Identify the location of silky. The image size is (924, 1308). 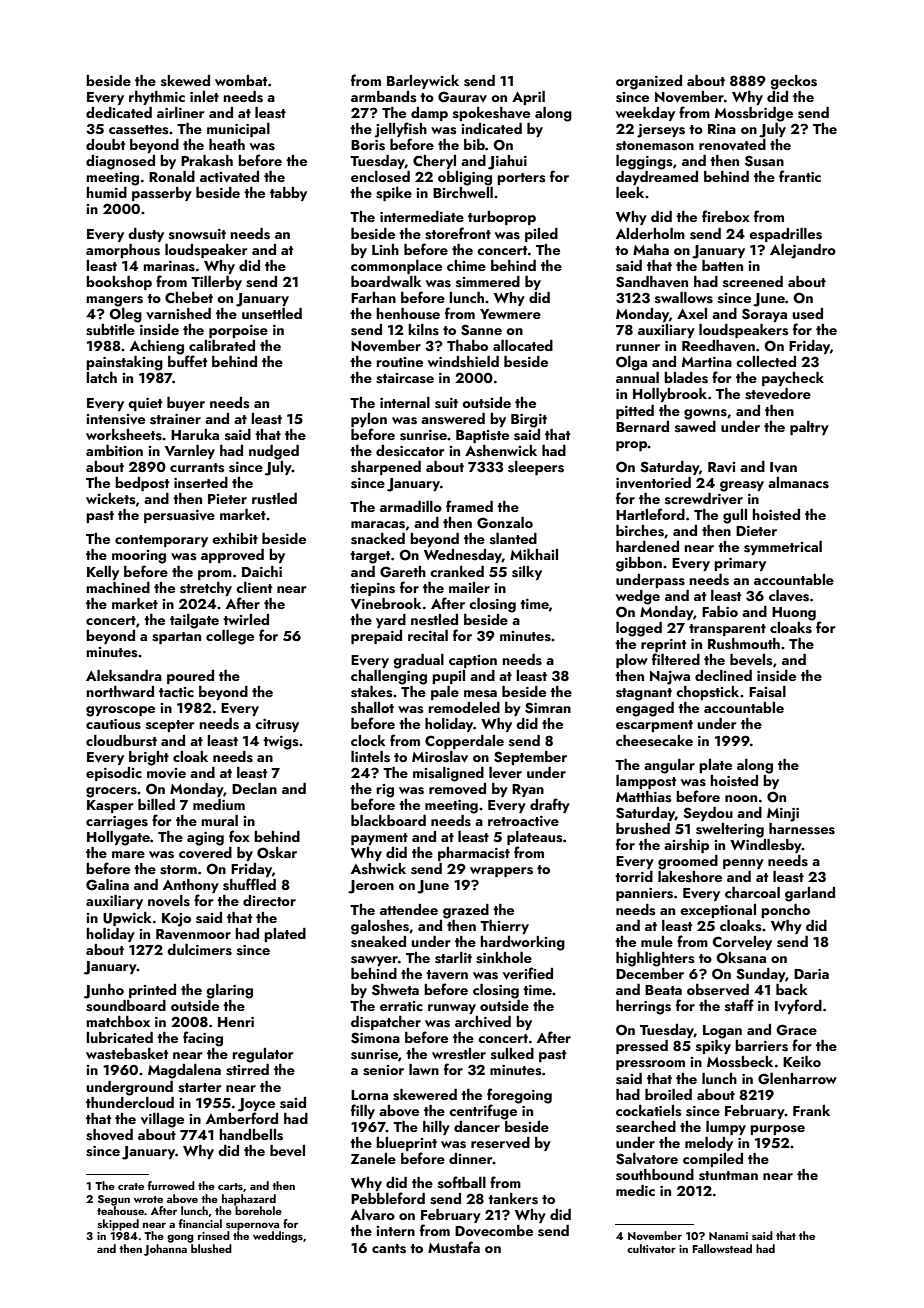
(527, 573).
